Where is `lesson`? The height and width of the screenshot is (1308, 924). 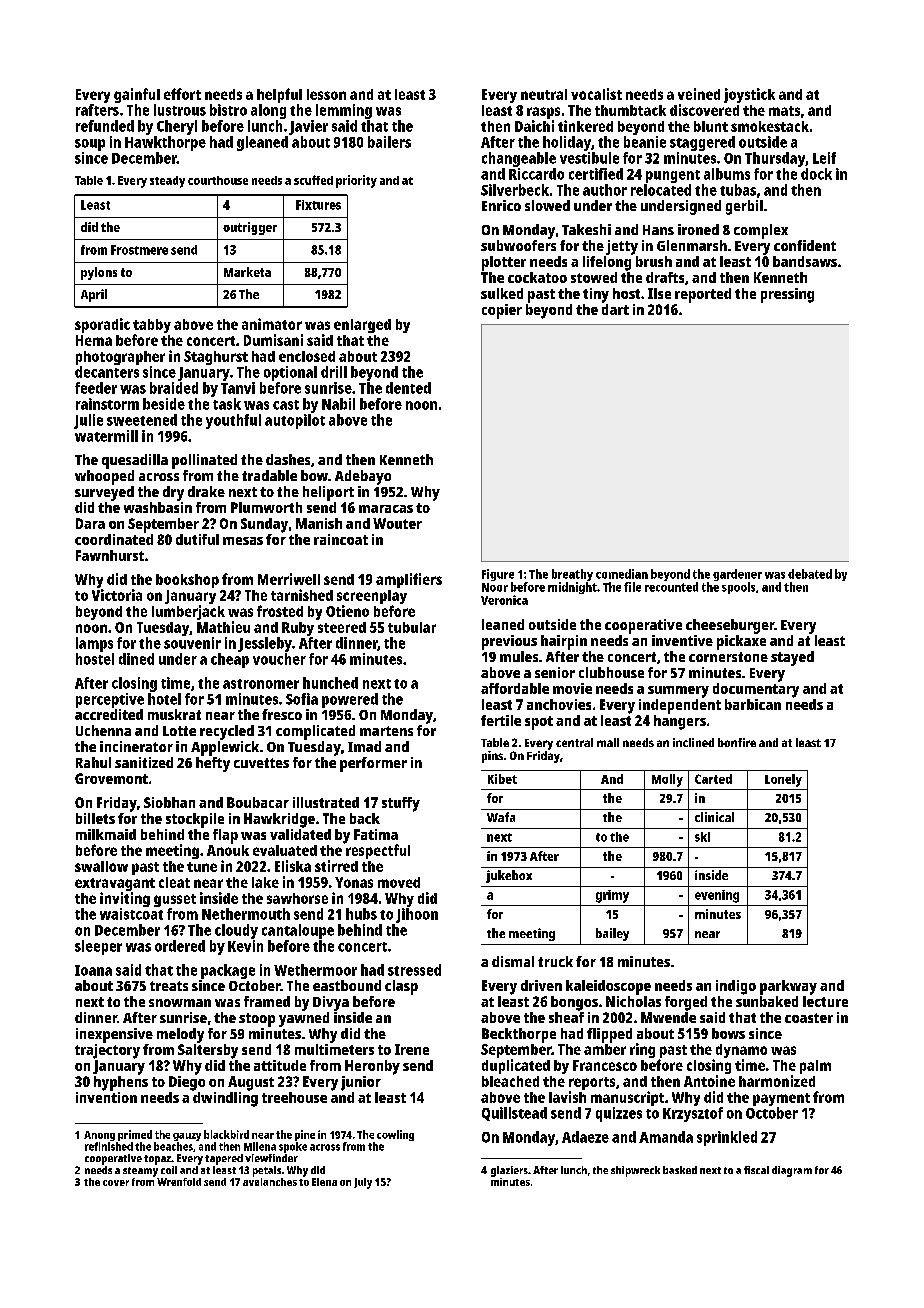
lesson is located at coordinates (326, 94).
